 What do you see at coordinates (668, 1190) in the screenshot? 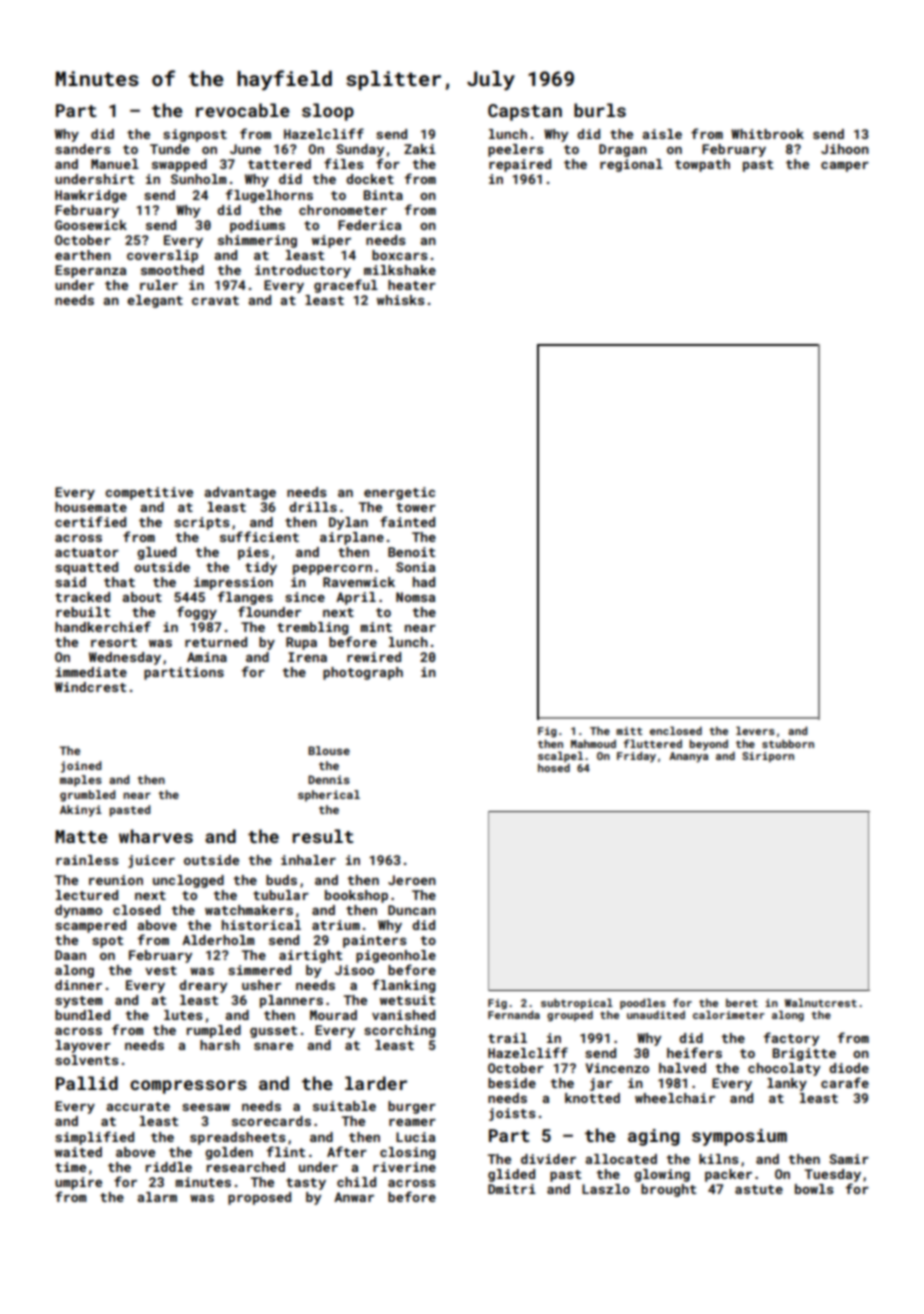
I see `brought` at bounding box center [668, 1190].
